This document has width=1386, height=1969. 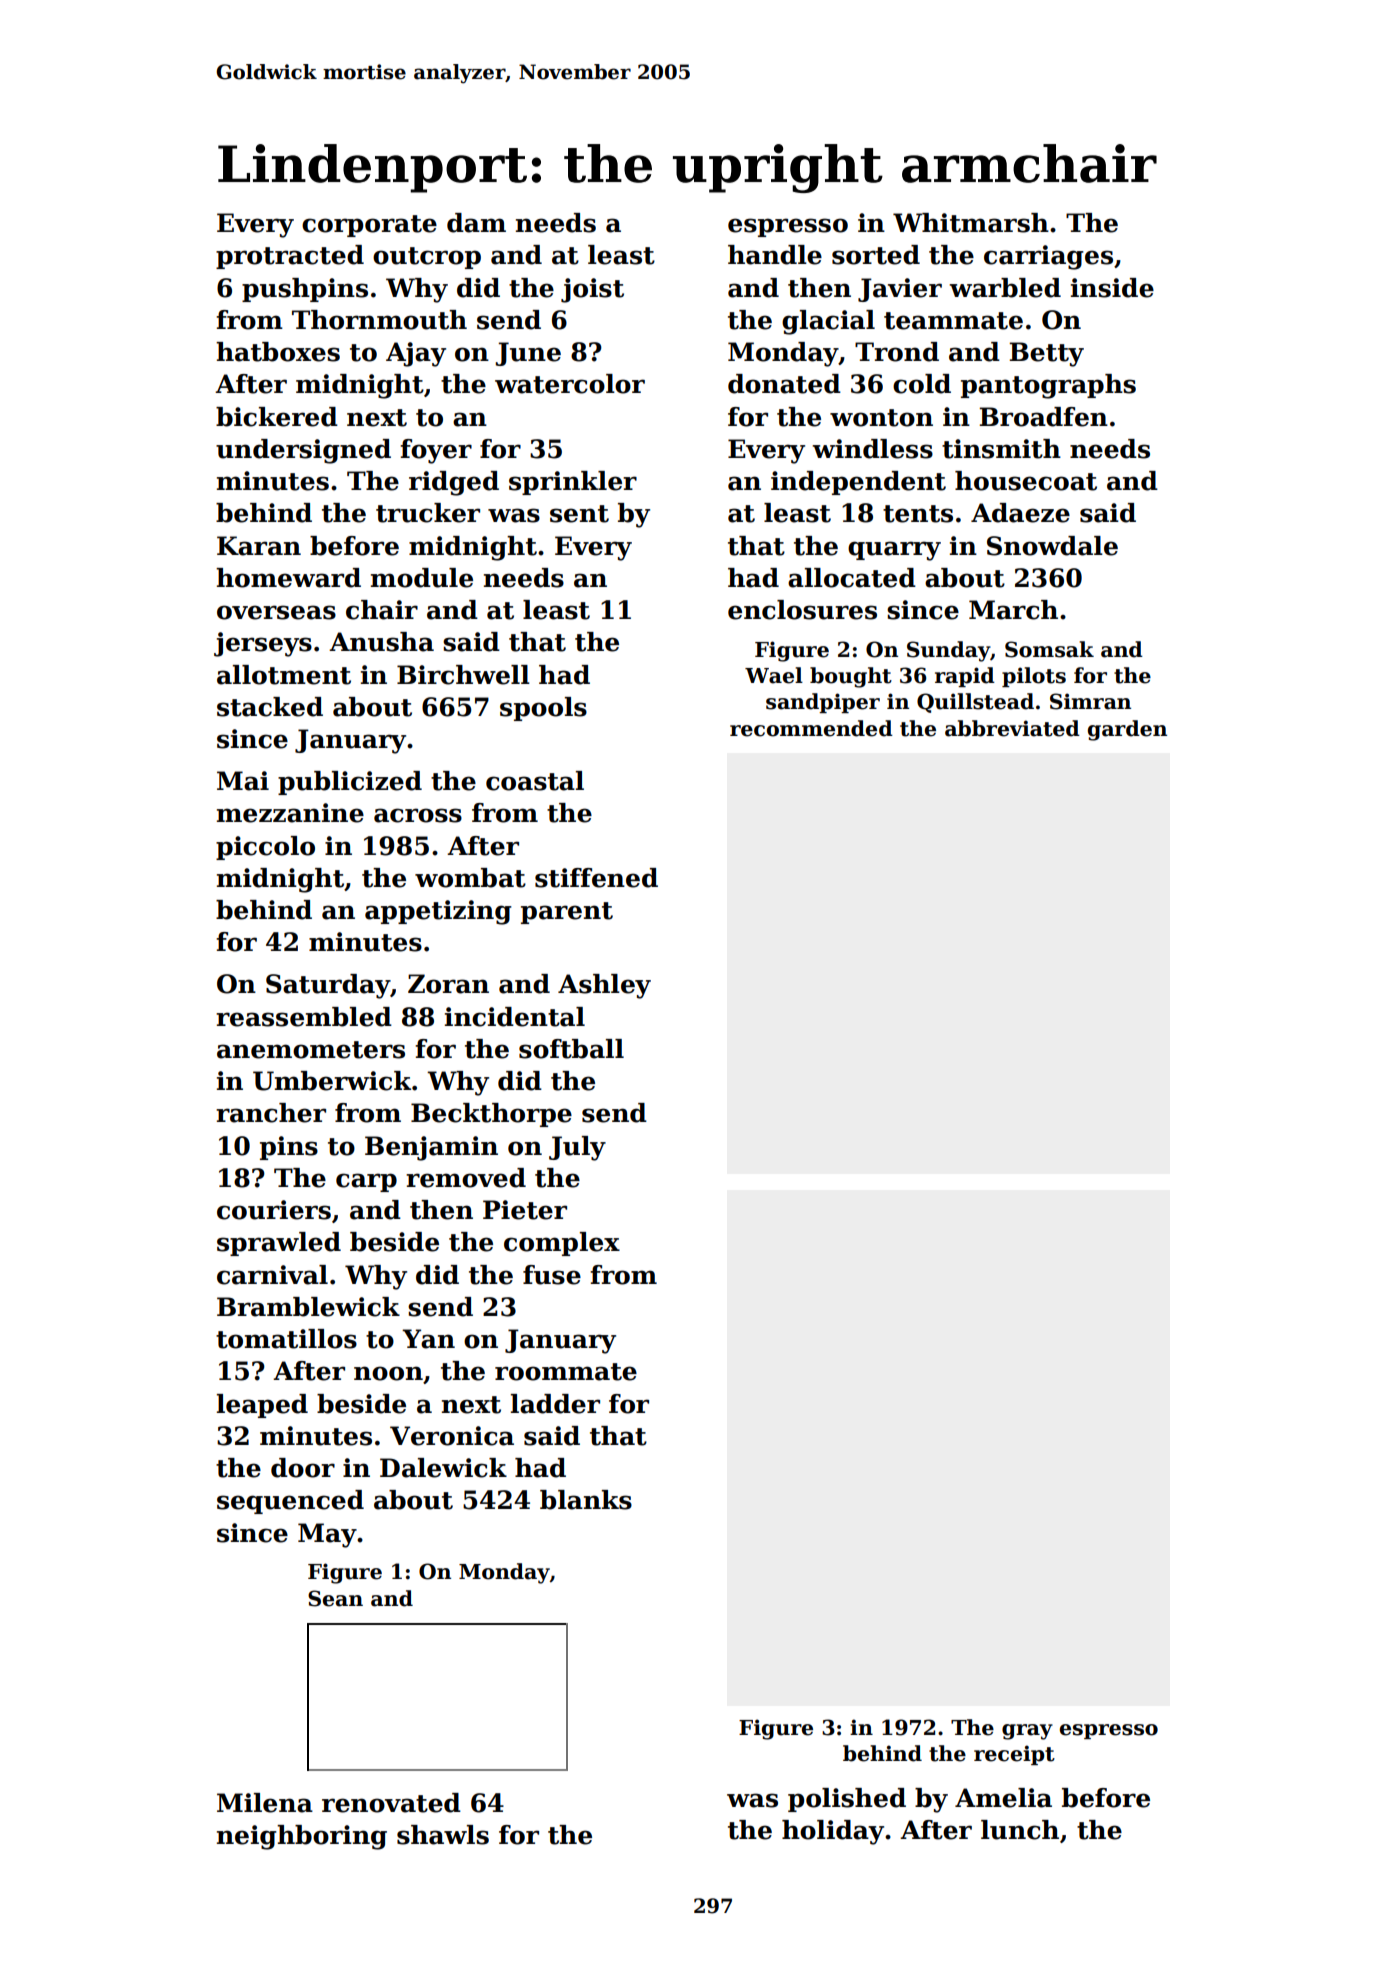 I want to click on gray, so click(x=1027, y=1732).
